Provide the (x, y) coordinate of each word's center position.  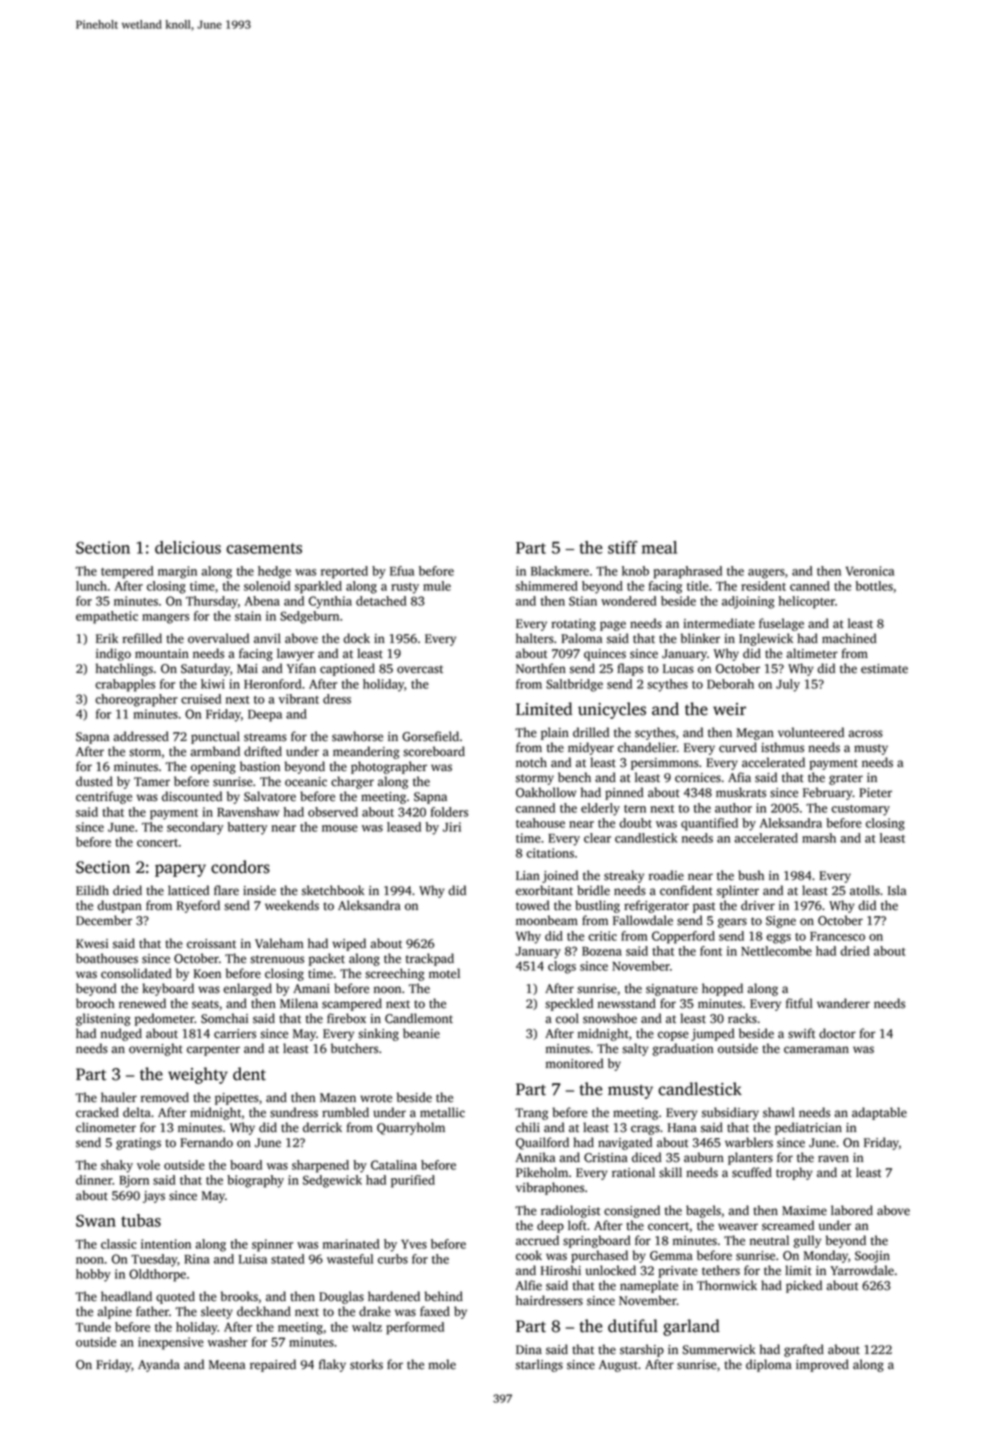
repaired (273, 1365)
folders (449, 812)
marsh (819, 838)
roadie (666, 875)
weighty (198, 1075)
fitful (799, 1003)
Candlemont (419, 1018)
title (698, 586)
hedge (274, 572)
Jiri (452, 827)
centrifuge (104, 797)
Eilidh (92, 890)
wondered (628, 601)
